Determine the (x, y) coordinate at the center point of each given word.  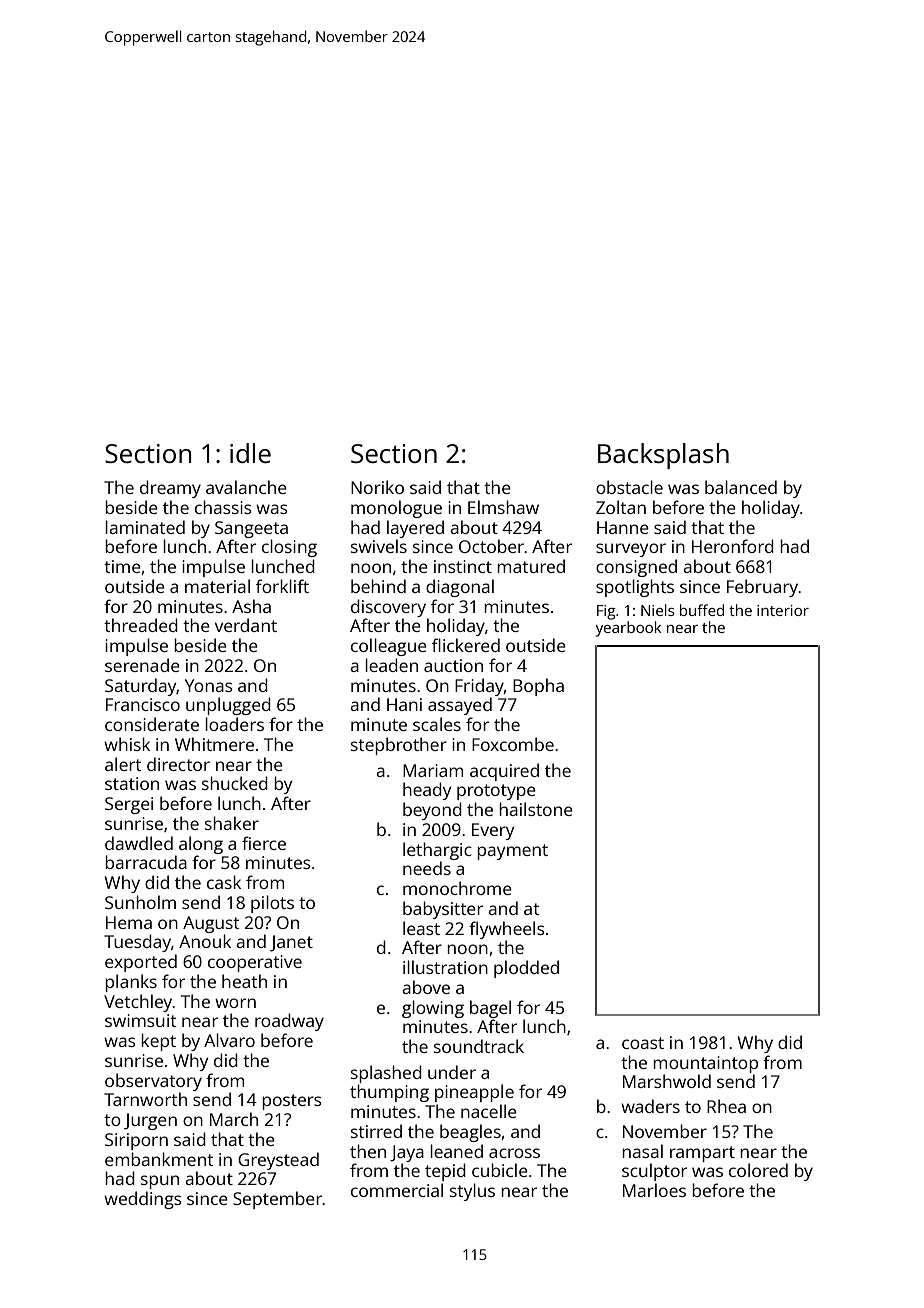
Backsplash (663, 456)
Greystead (278, 1161)
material (217, 586)
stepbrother (399, 746)
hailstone (536, 809)
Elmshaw (503, 507)
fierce (264, 843)
